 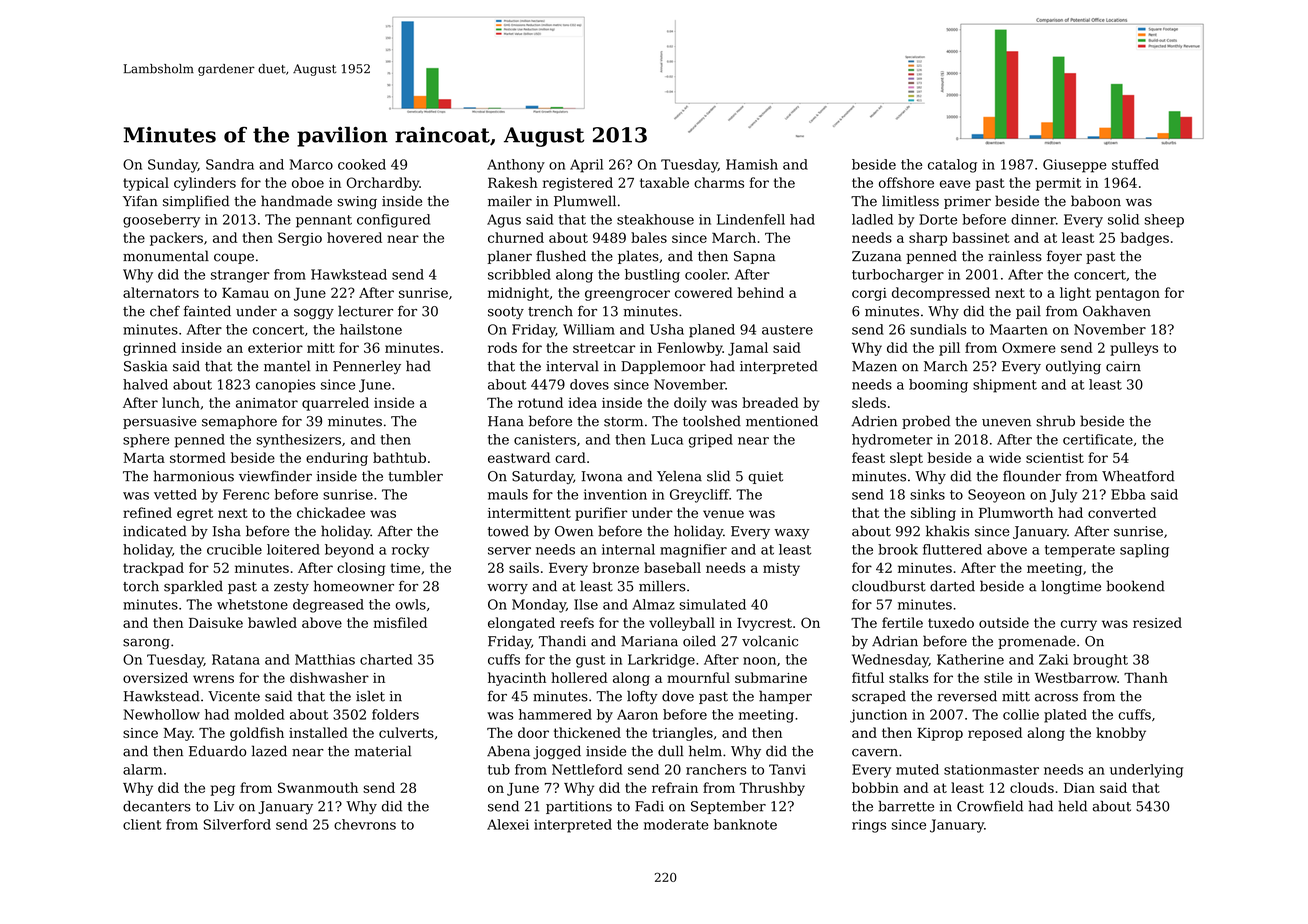 What do you see at coordinates (752, 164) in the screenshot?
I see `Hamish` at bounding box center [752, 164].
